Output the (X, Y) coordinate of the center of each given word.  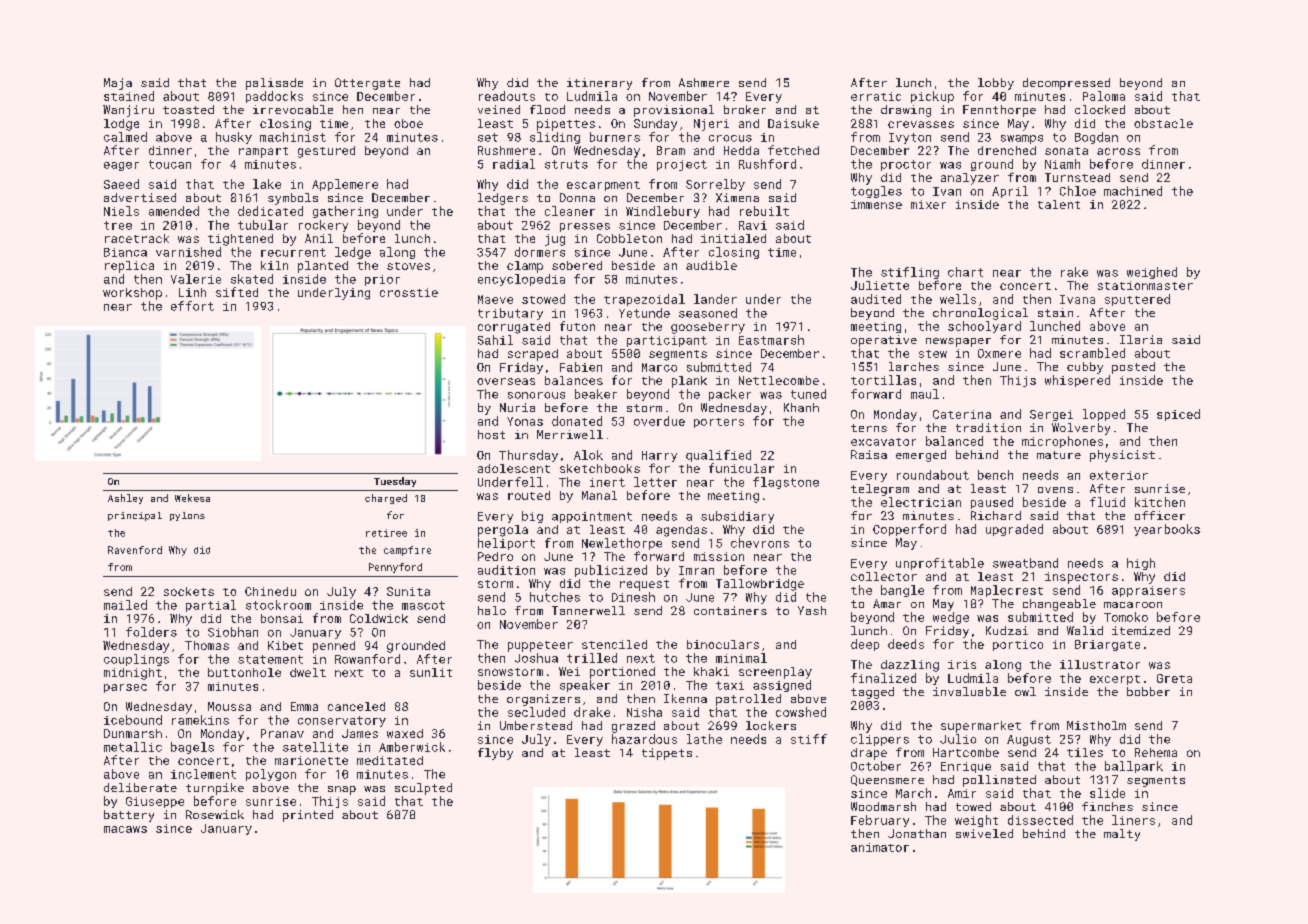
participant (667, 341)
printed (308, 816)
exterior (1119, 475)
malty (1122, 835)
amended (174, 211)
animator (880, 847)
